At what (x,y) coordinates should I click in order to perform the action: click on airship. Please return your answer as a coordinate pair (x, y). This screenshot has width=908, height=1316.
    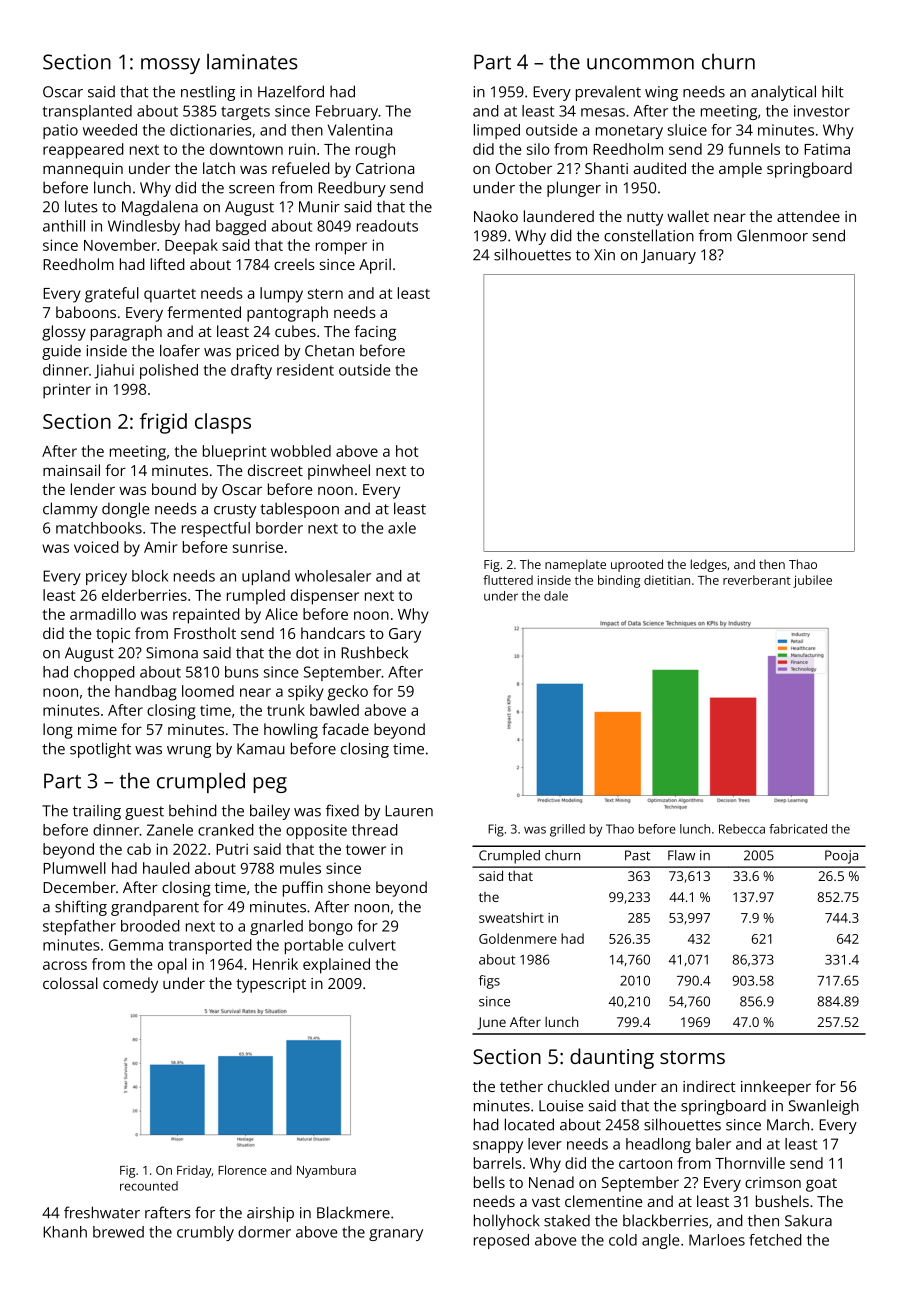
    Looking at the image, I should click on (270, 1214).
